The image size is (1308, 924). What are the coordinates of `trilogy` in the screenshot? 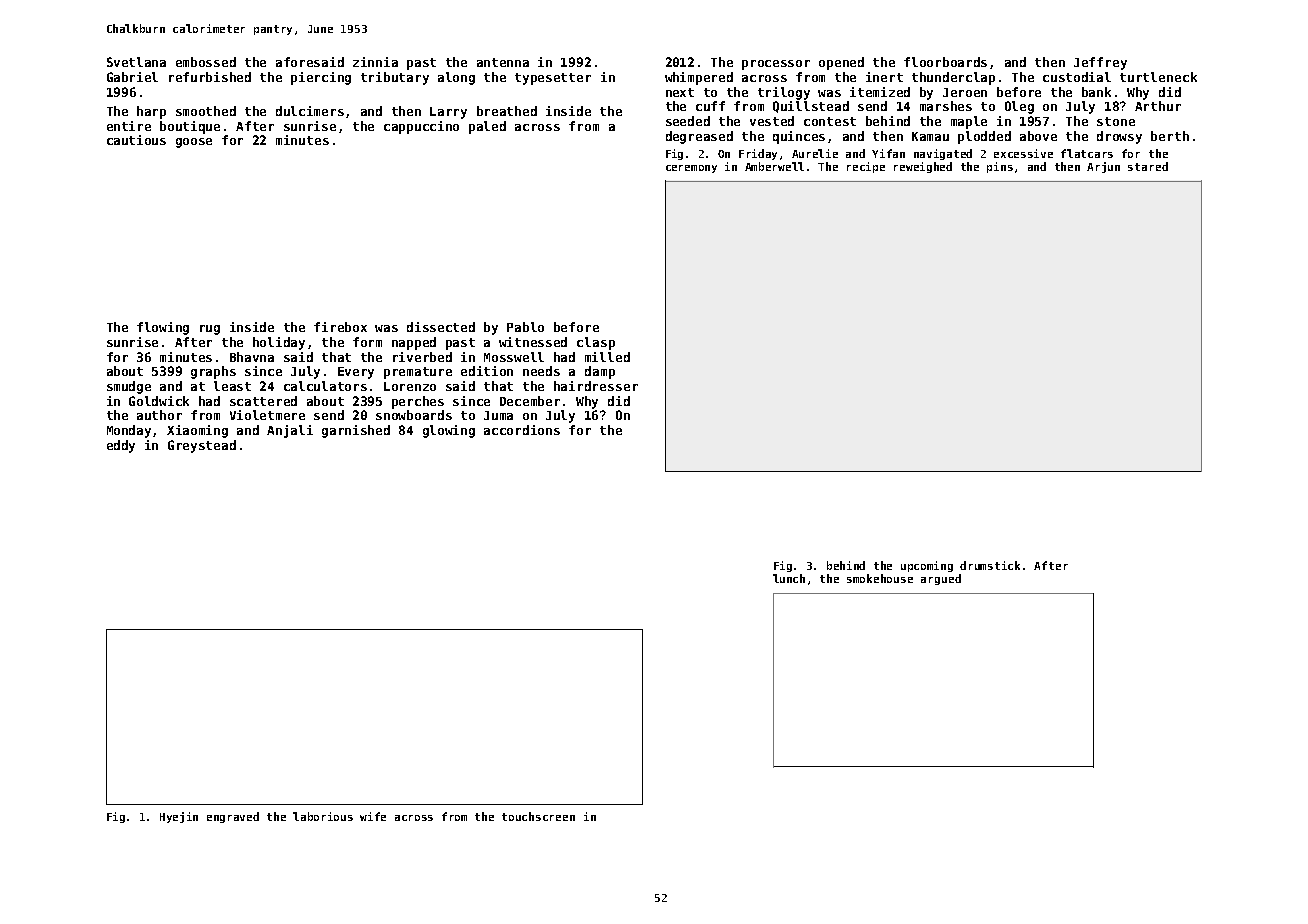 It's located at (784, 93).
